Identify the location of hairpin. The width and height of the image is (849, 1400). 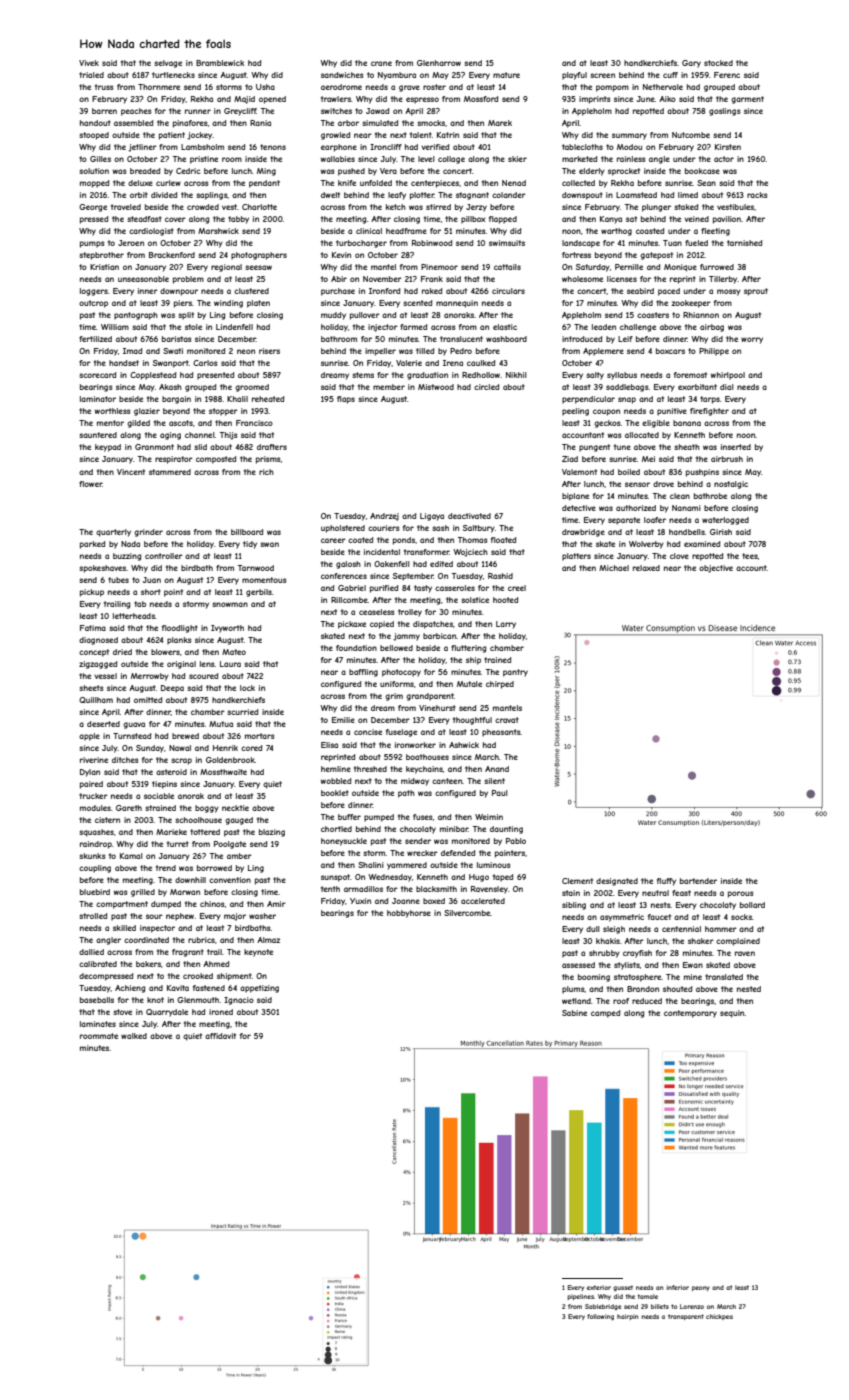
(627, 1317).
